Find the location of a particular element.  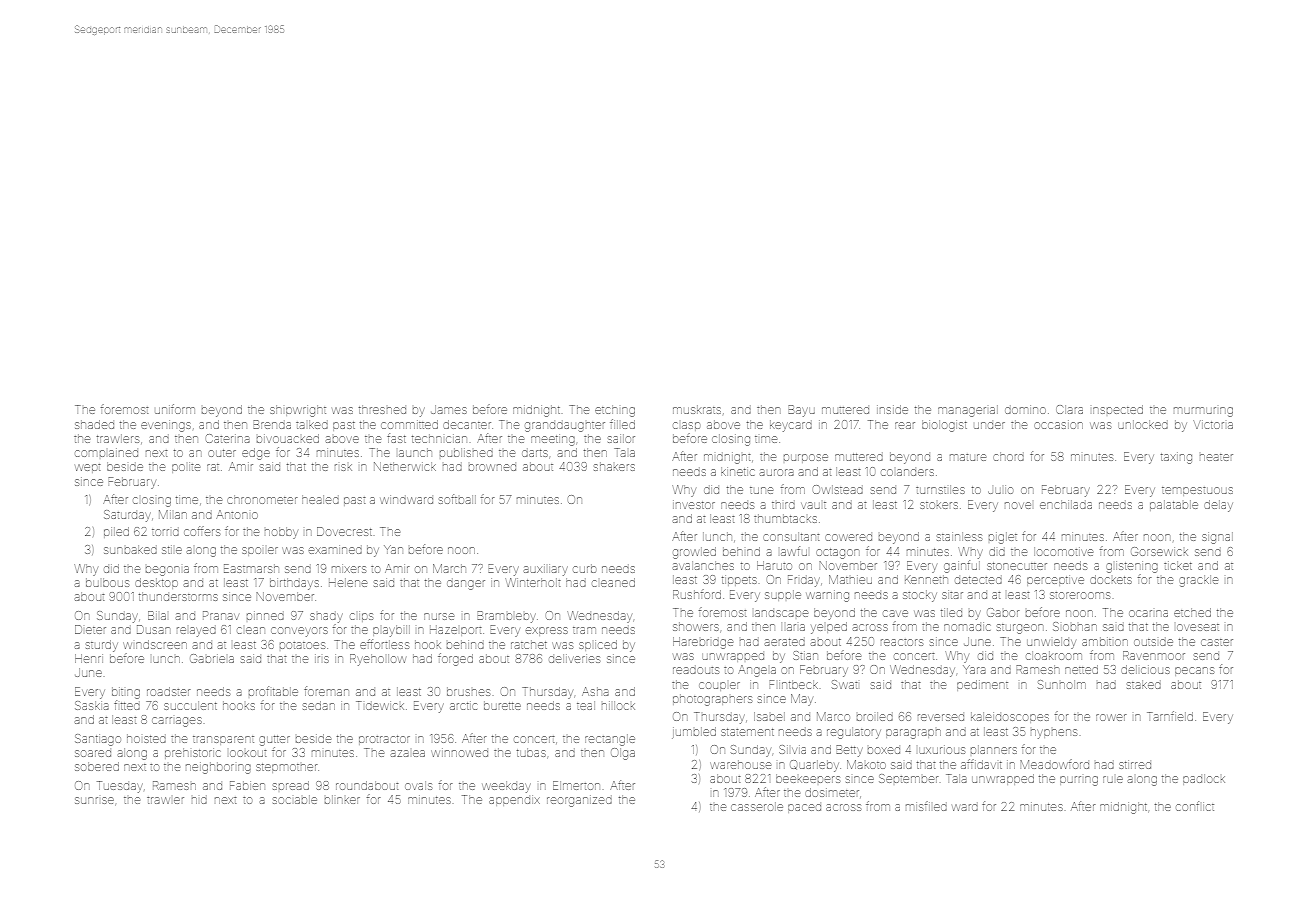

Antonio is located at coordinates (237, 514).
